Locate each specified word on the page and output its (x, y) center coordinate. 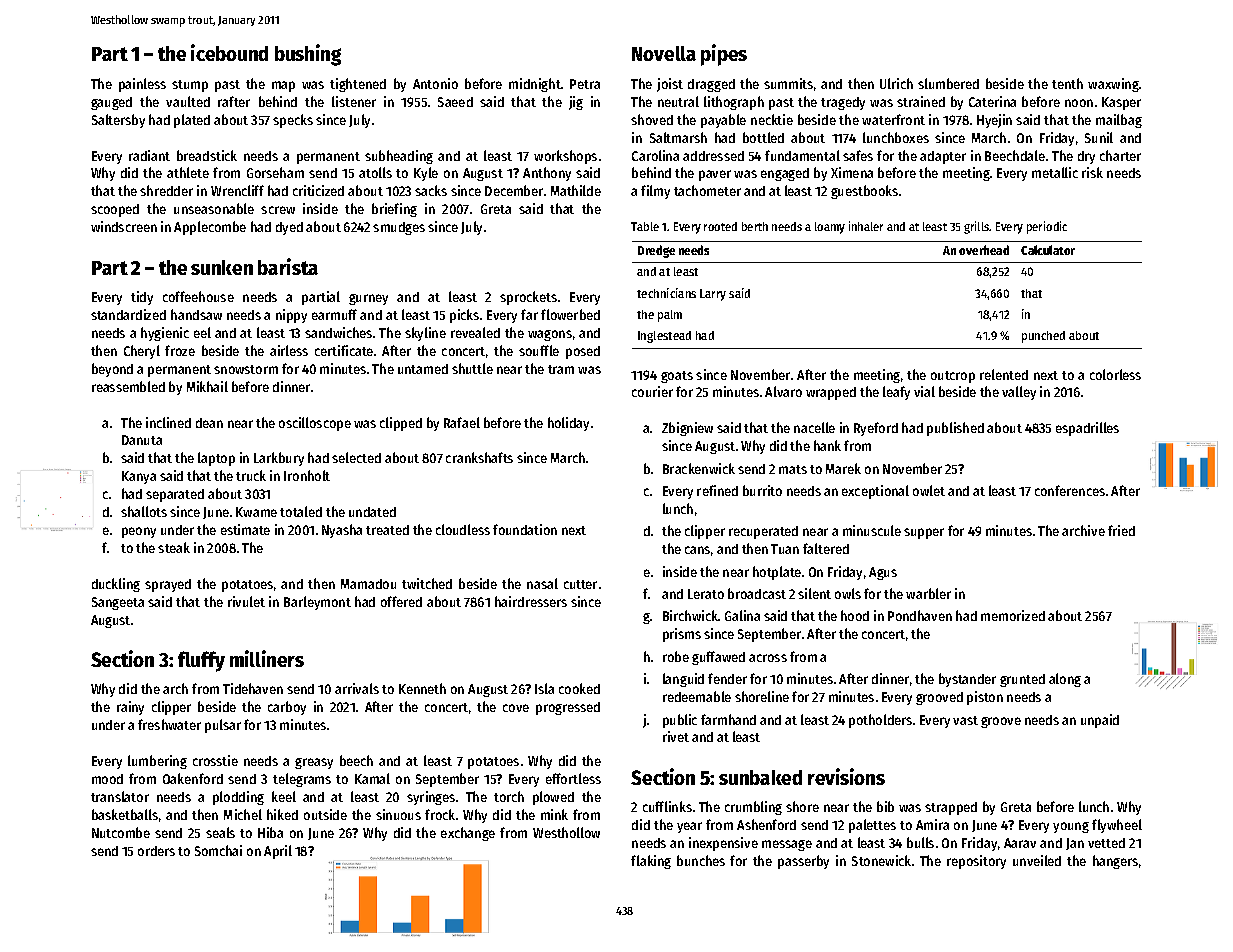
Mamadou (368, 584)
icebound (229, 52)
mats (793, 469)
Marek (843, 468)
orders (156, 851)
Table (645, 226)
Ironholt (307, 475)
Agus (883, 573)
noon (1079, 103)
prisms (682, 635)
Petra (585, 84)
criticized (318, 190)
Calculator (1048, 250)
